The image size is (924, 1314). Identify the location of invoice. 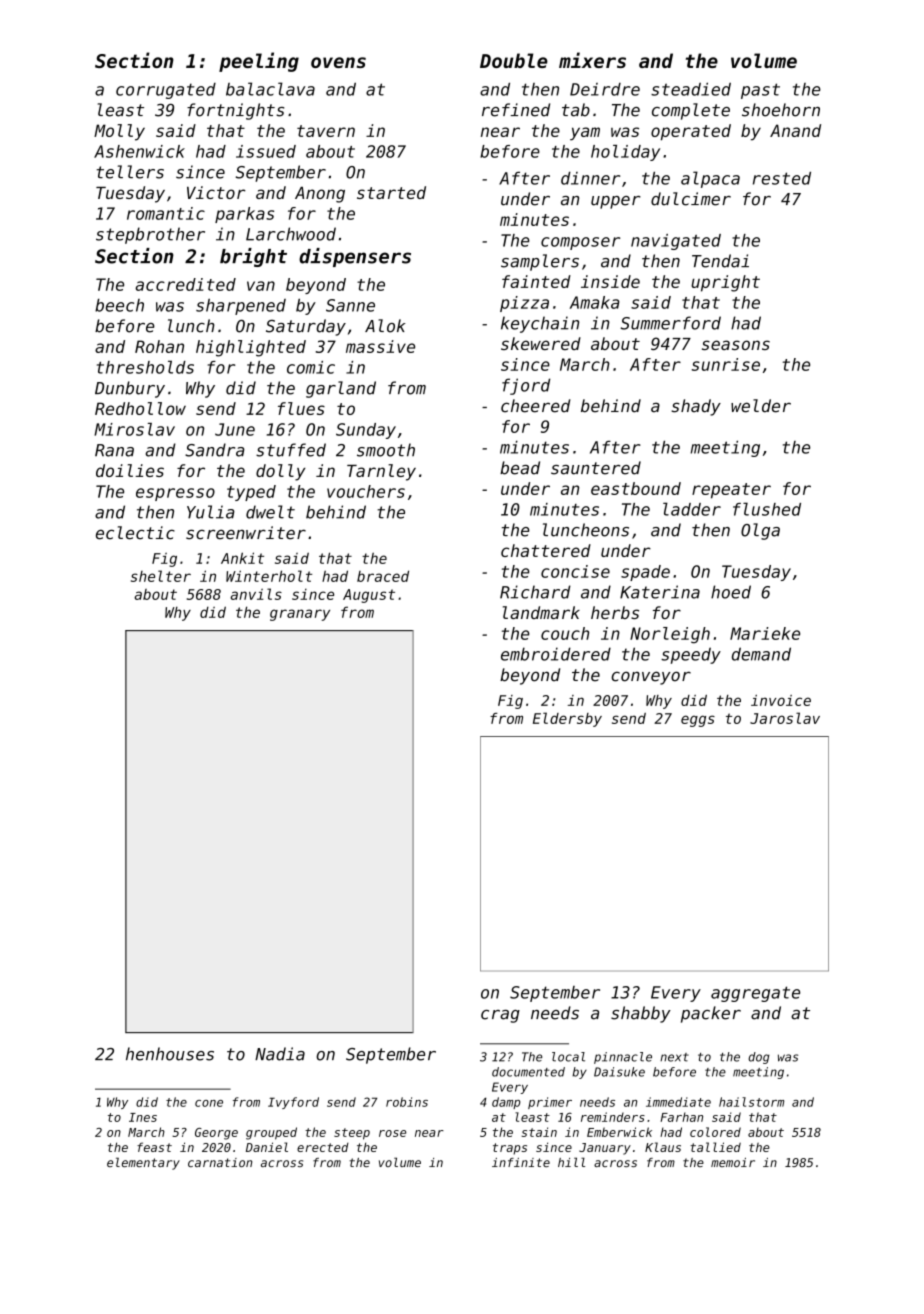
(781, 700).
